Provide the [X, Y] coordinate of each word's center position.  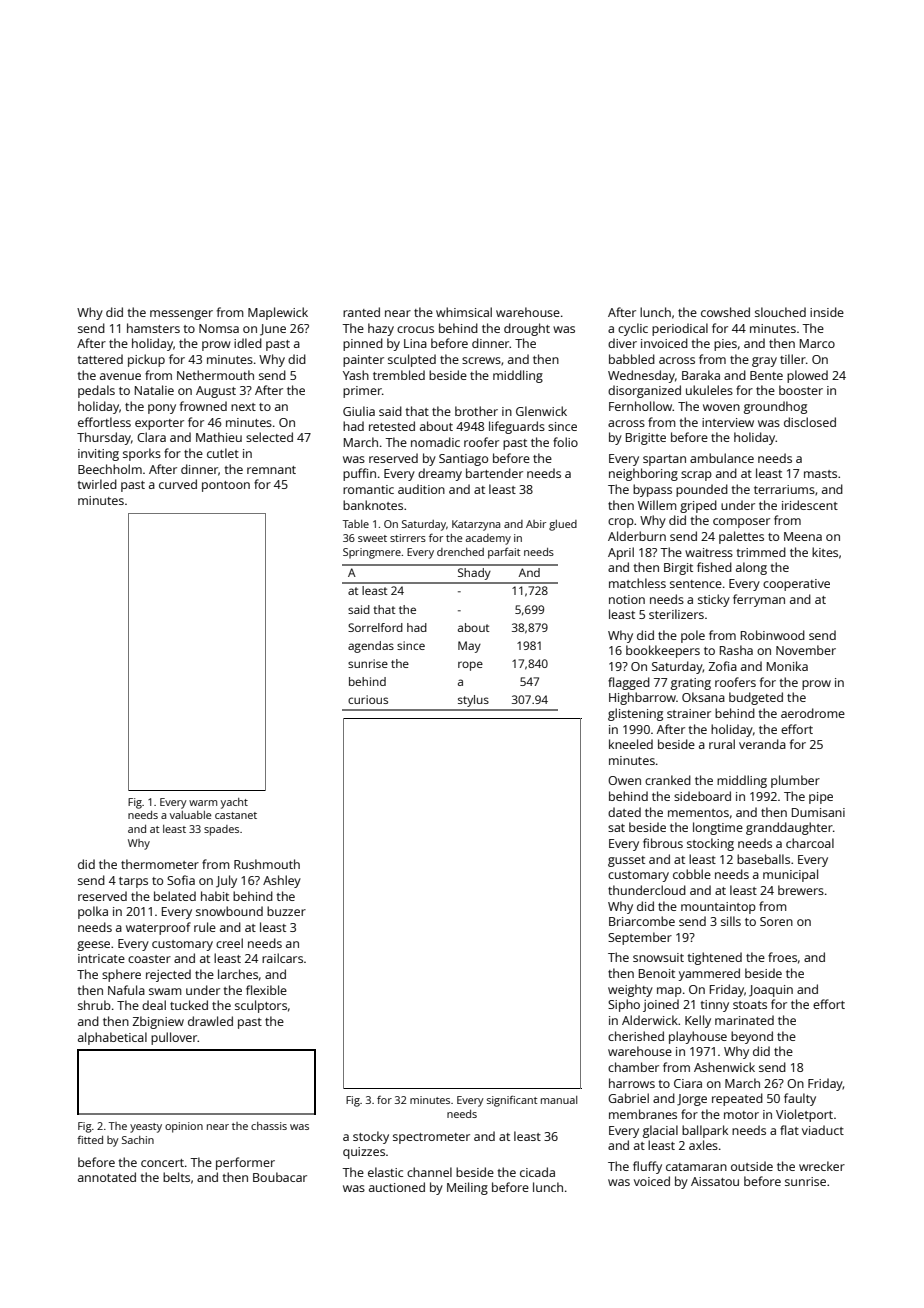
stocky [371, 1137]
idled [248, 343]
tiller [793, 359]
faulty [800, 1099]
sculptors [261, 1006]
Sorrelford [375, 627]
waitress [709, 552]
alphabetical [112, 1038]
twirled [97, 484]
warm [203, 803]
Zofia [722, 666]
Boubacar [280, 1177]
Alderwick [650, 1020]
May [469, 647]
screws [481, 360]
